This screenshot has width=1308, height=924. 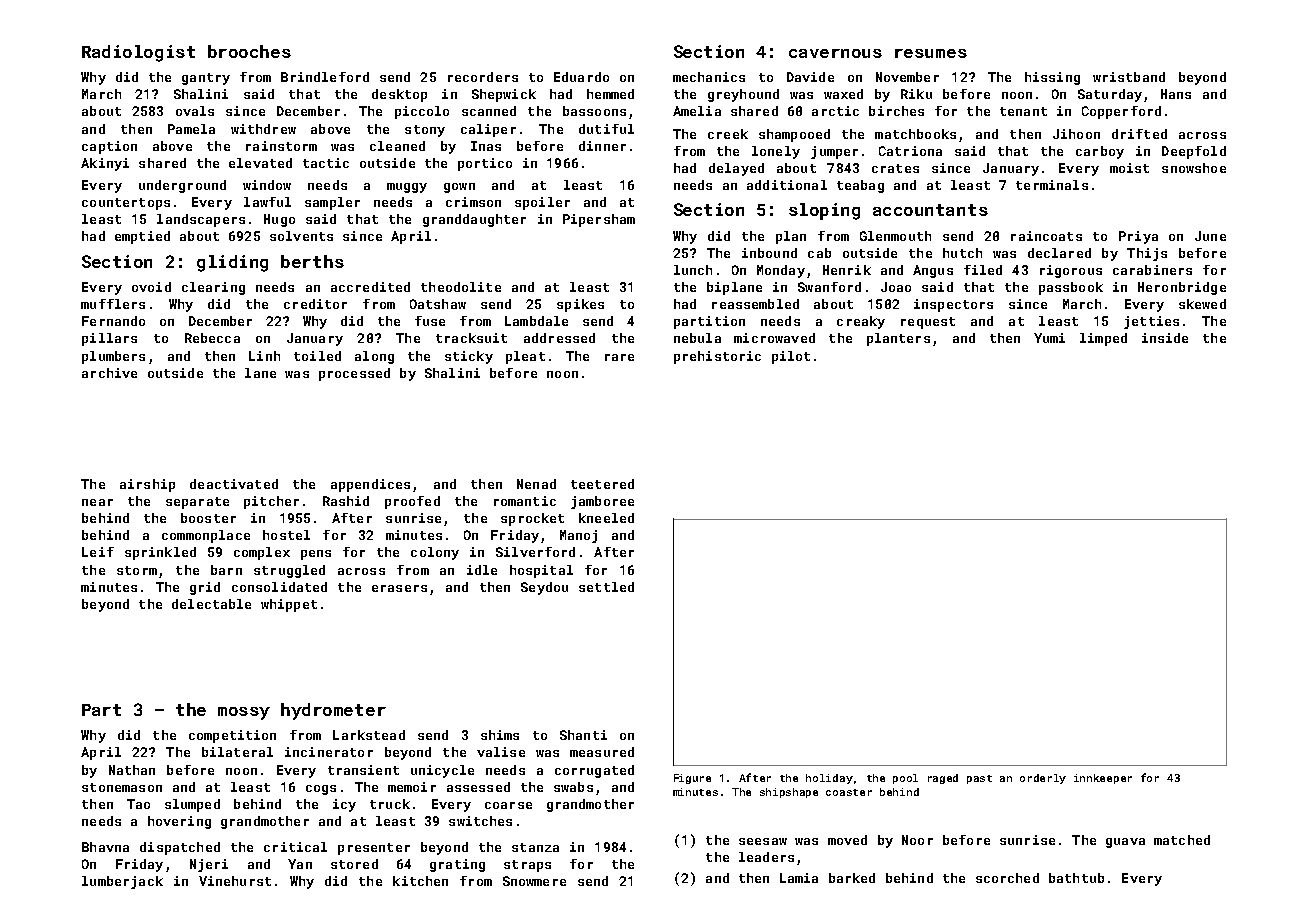 What do you see at coordinates (138, 53) in the screenshot?
I see `Radiologist` at bounding box center [138, 53].
